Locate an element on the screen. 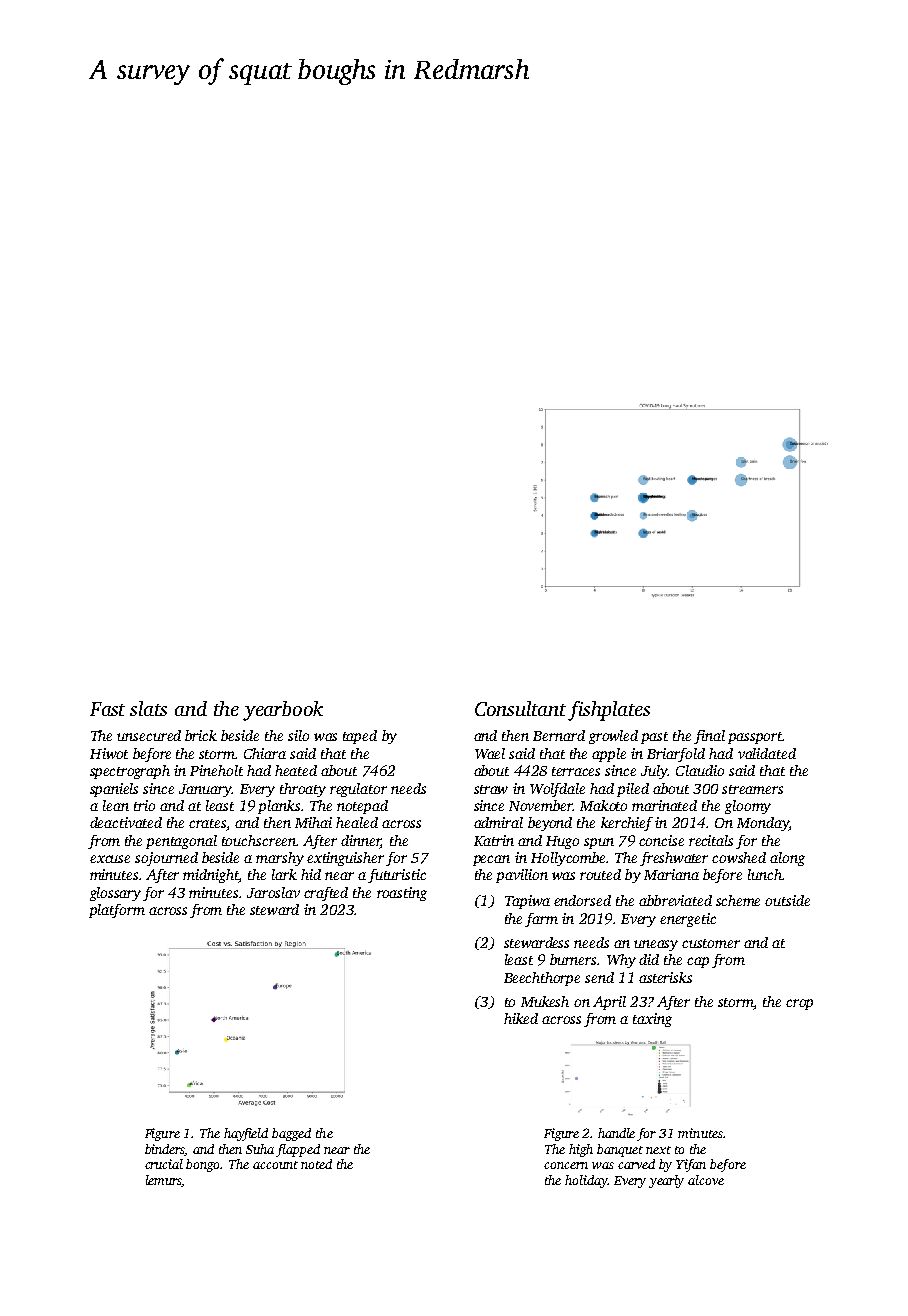 The width and height of the screenshot is (908, 1316). fishplates is located at coordinates (609, 711).
